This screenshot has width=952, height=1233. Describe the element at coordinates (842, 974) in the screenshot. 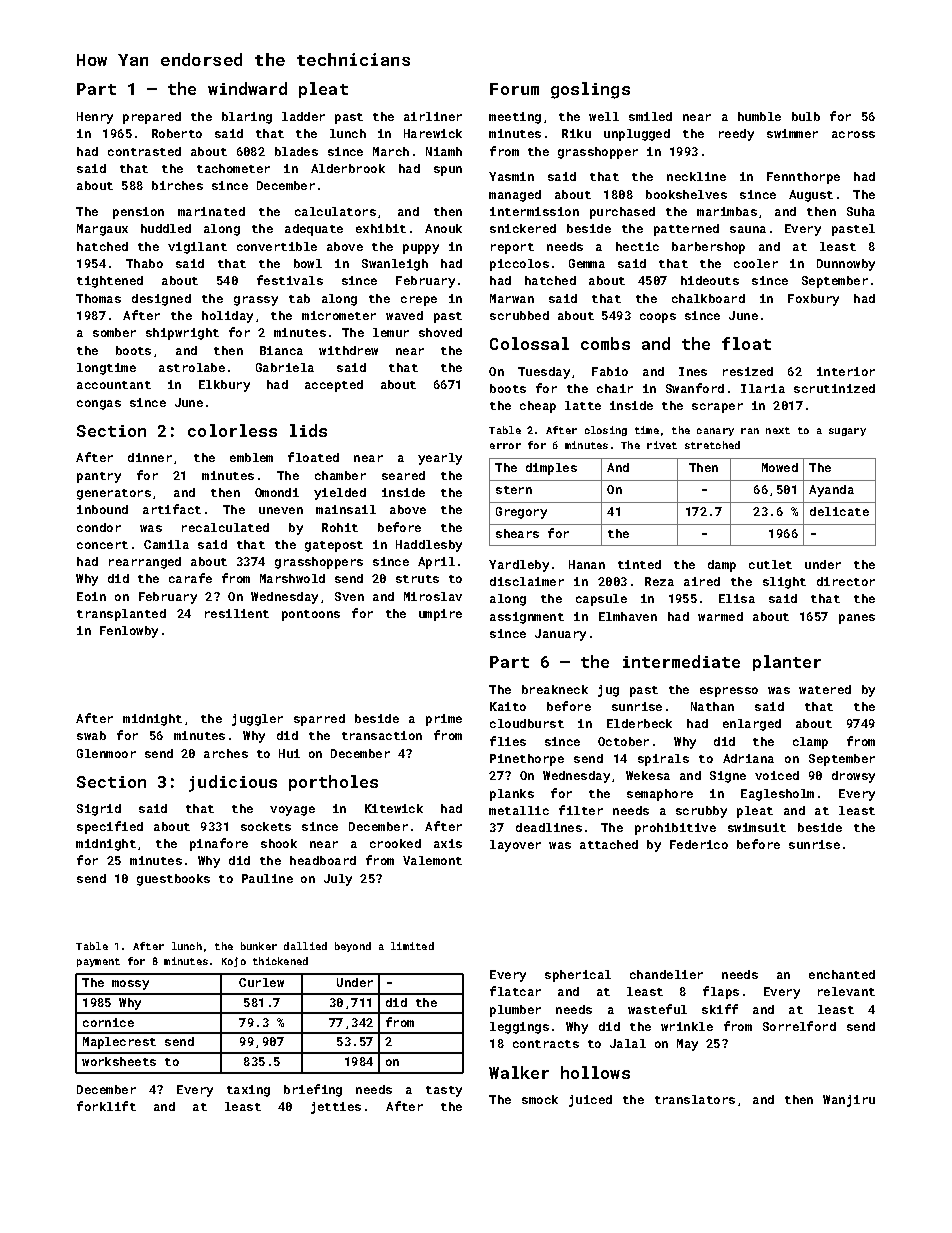

I see `enchanted` at that location.
